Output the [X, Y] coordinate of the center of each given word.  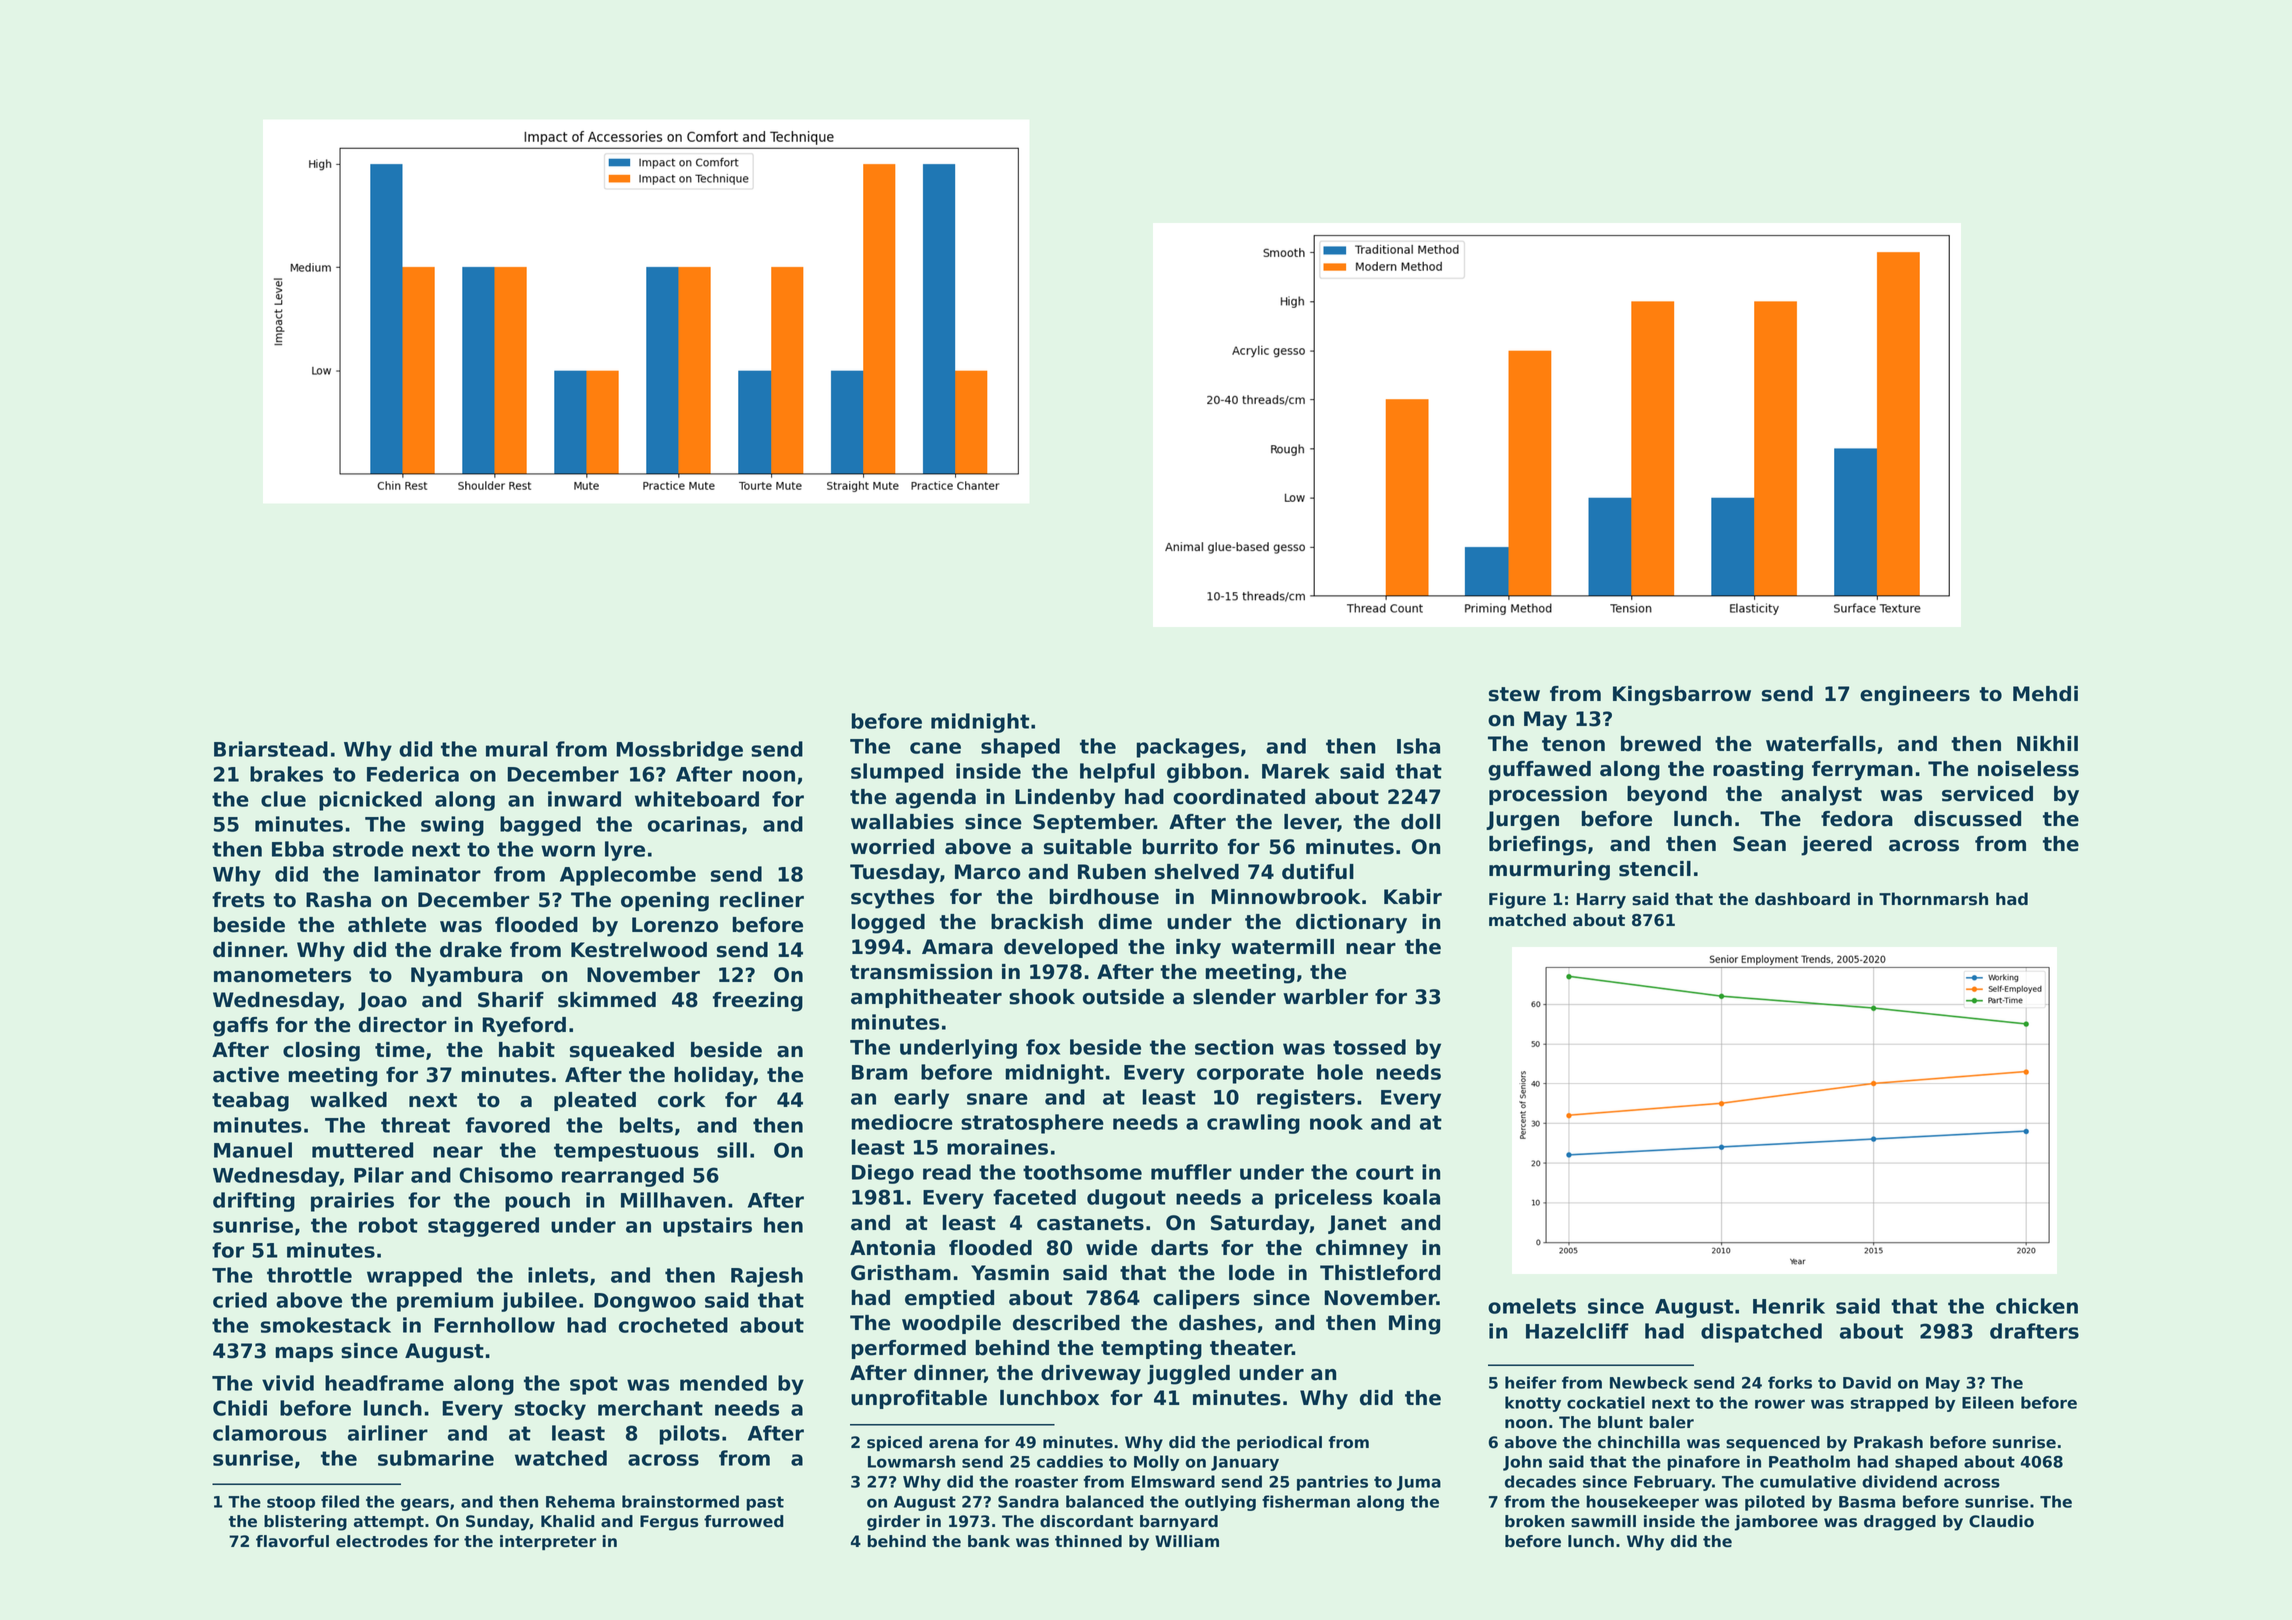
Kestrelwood [639, 950]
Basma [1867, 1502]
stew [1514, 694]
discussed [1967, 819]
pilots [690, 1435]
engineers [1915, 696]
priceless [1323, 1199]
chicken [2037, 1306]
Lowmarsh [911, 1461]
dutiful [1318, 872]
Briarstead [271, 749]
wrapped [414, 1277]
